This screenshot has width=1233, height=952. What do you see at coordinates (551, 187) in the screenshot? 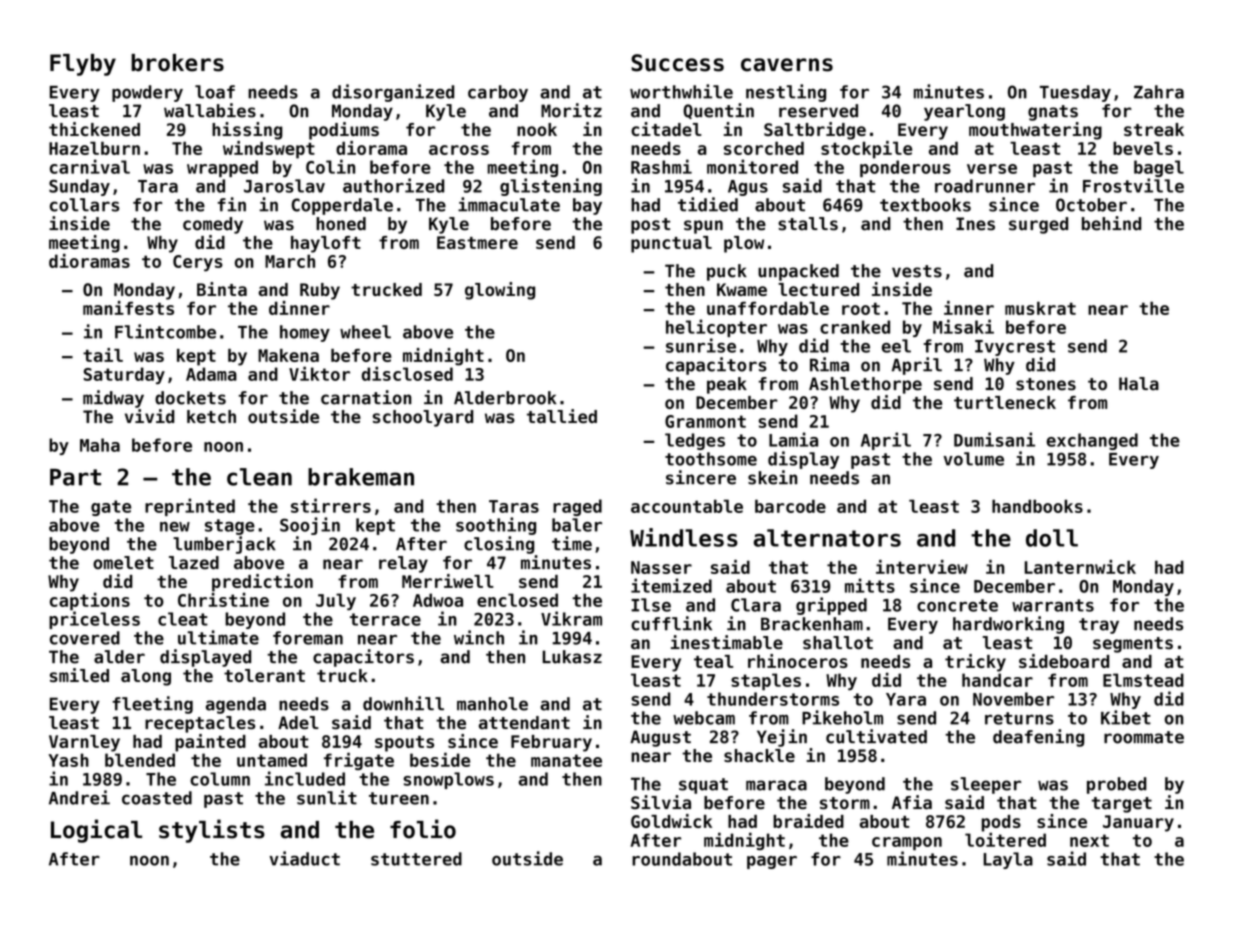
I see `glistening` at bounding box center [551, 187].
